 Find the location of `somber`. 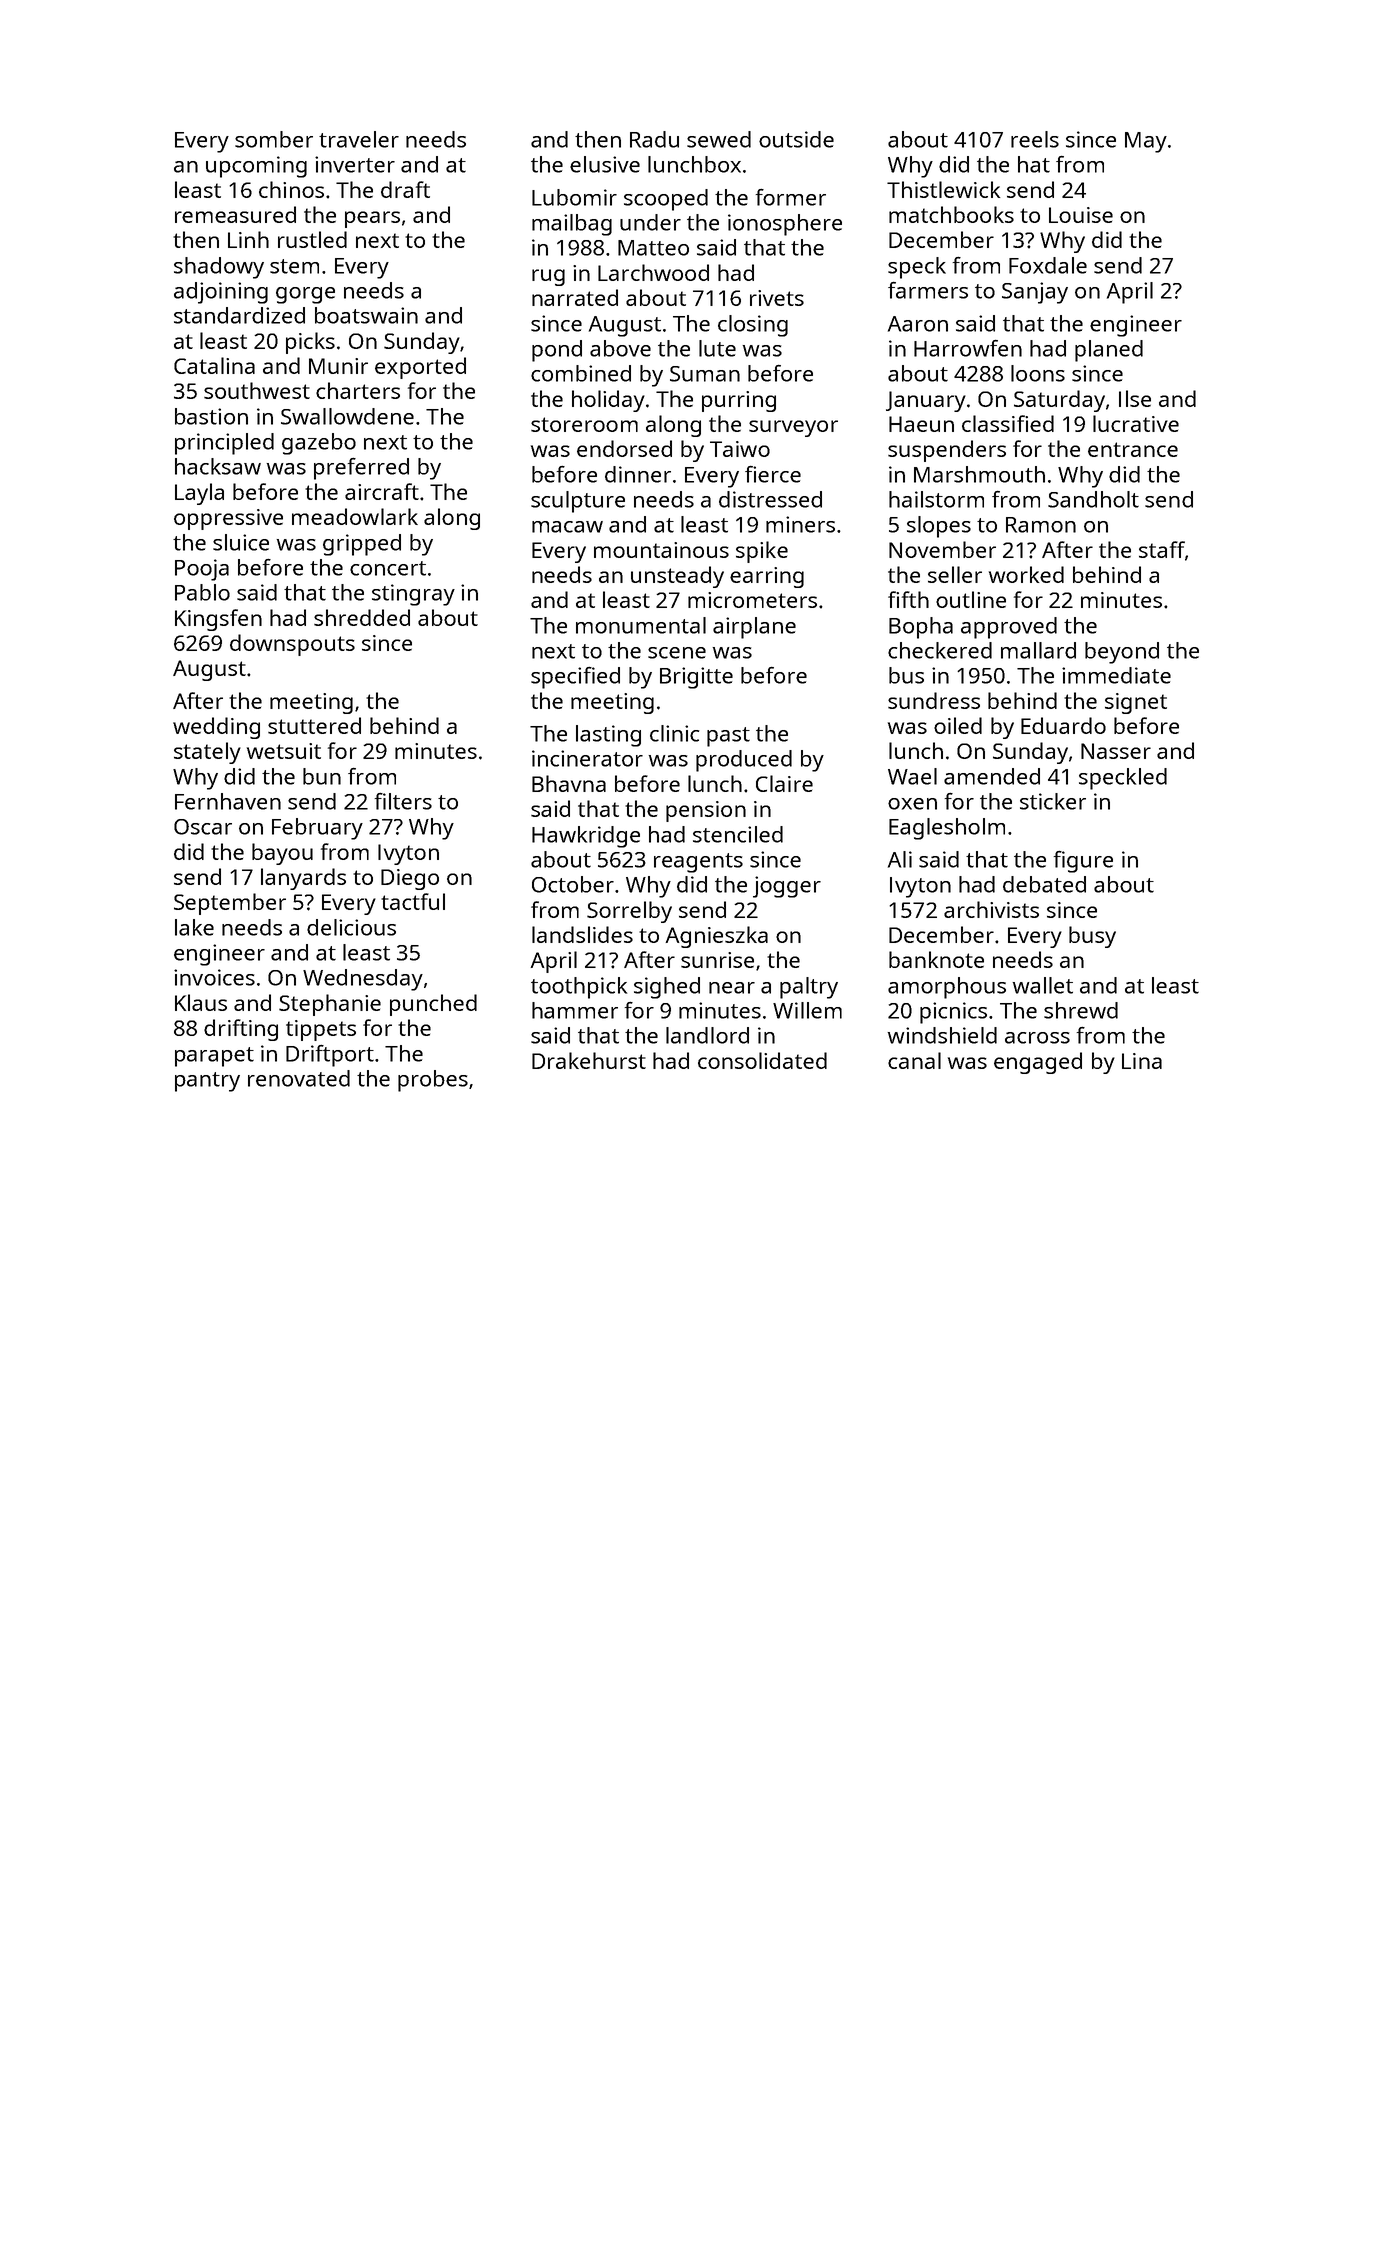

somber is located at coordinates (274, 139).
